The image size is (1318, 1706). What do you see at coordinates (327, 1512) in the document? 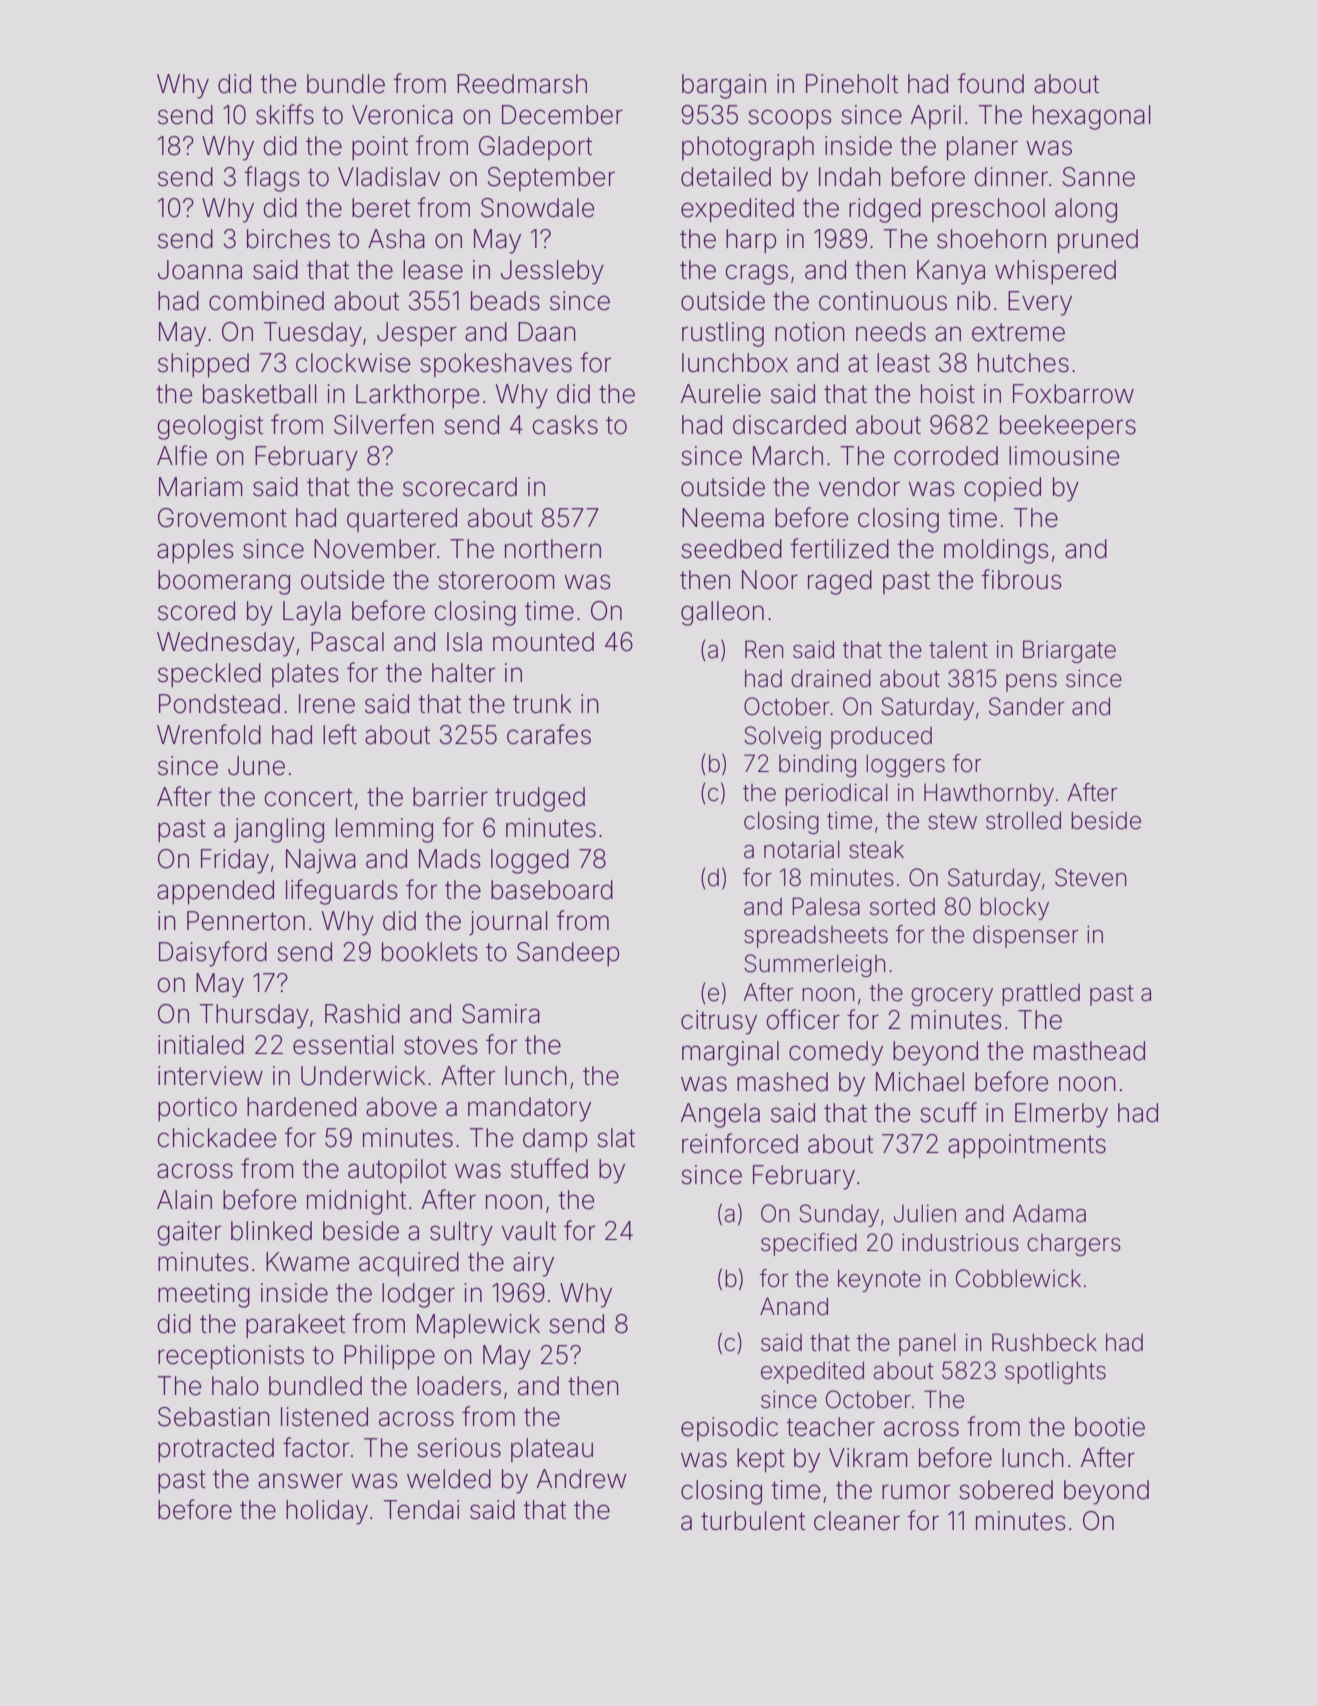
I see `holiday` at bounding box center [327, 1512].
